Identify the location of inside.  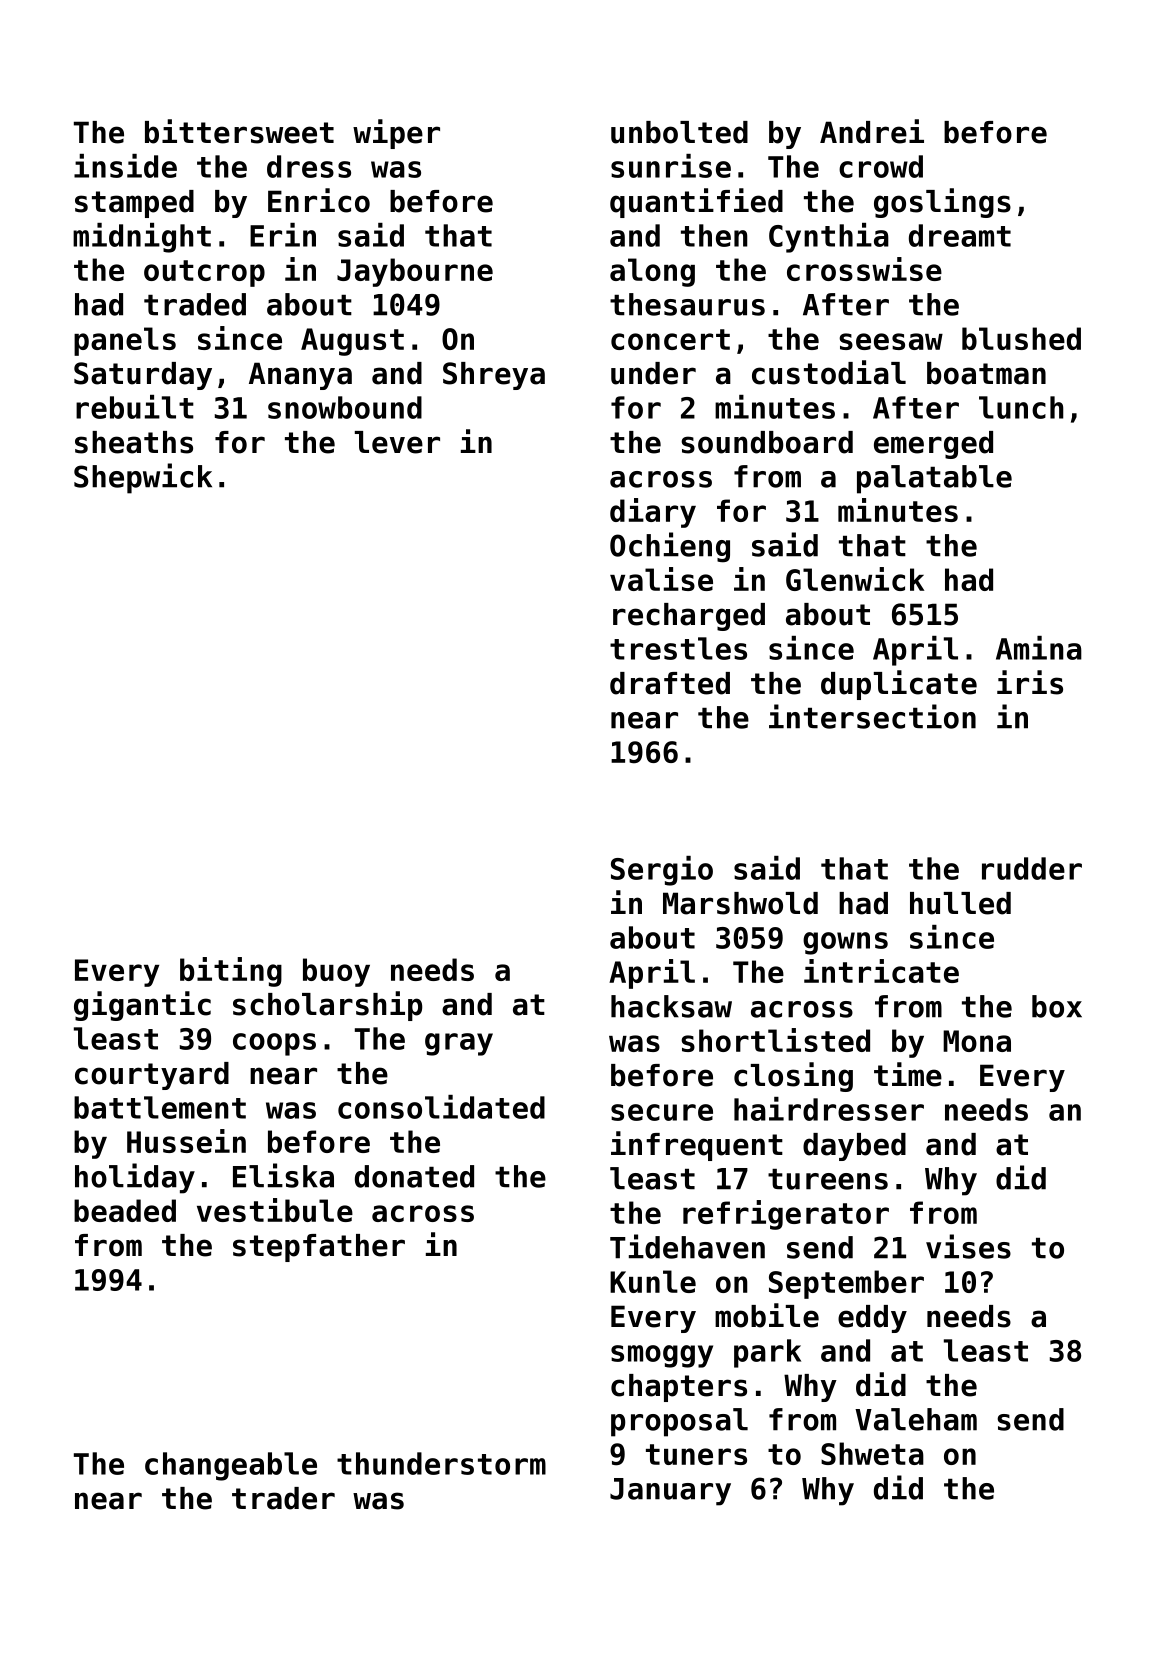
(125, 166).
